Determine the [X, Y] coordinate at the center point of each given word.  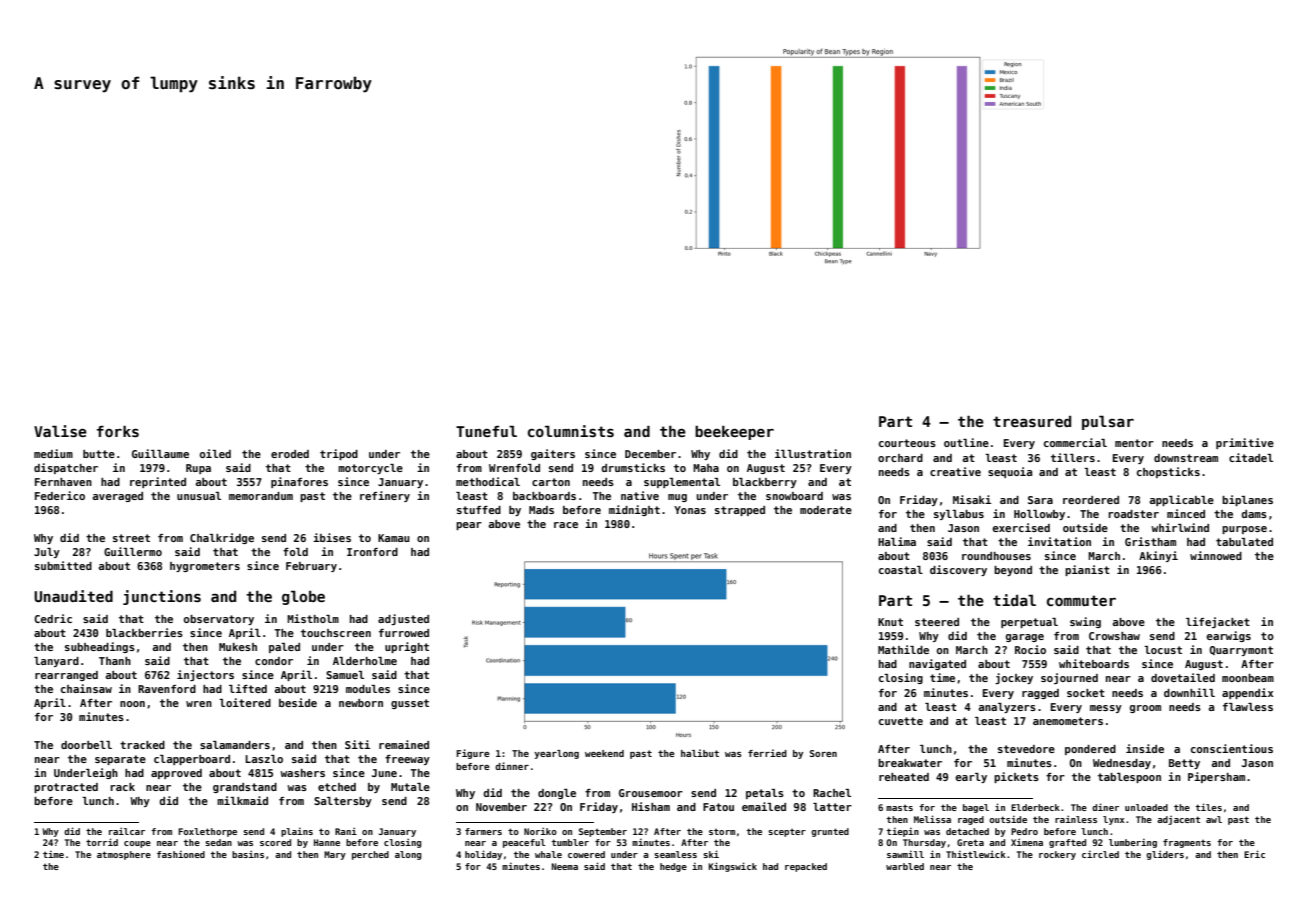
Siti [357, 744]
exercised [1021, 527]
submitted [63, 565]
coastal [901, 570]
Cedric [53, 618]
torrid [102, 842]
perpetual [1029, 623]
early [971, 778]
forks [118, 431]
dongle [557, 794]
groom [1145, 709]
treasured [1032, 421]
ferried [767, 753]
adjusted [403, 619]
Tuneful [486, 431]
